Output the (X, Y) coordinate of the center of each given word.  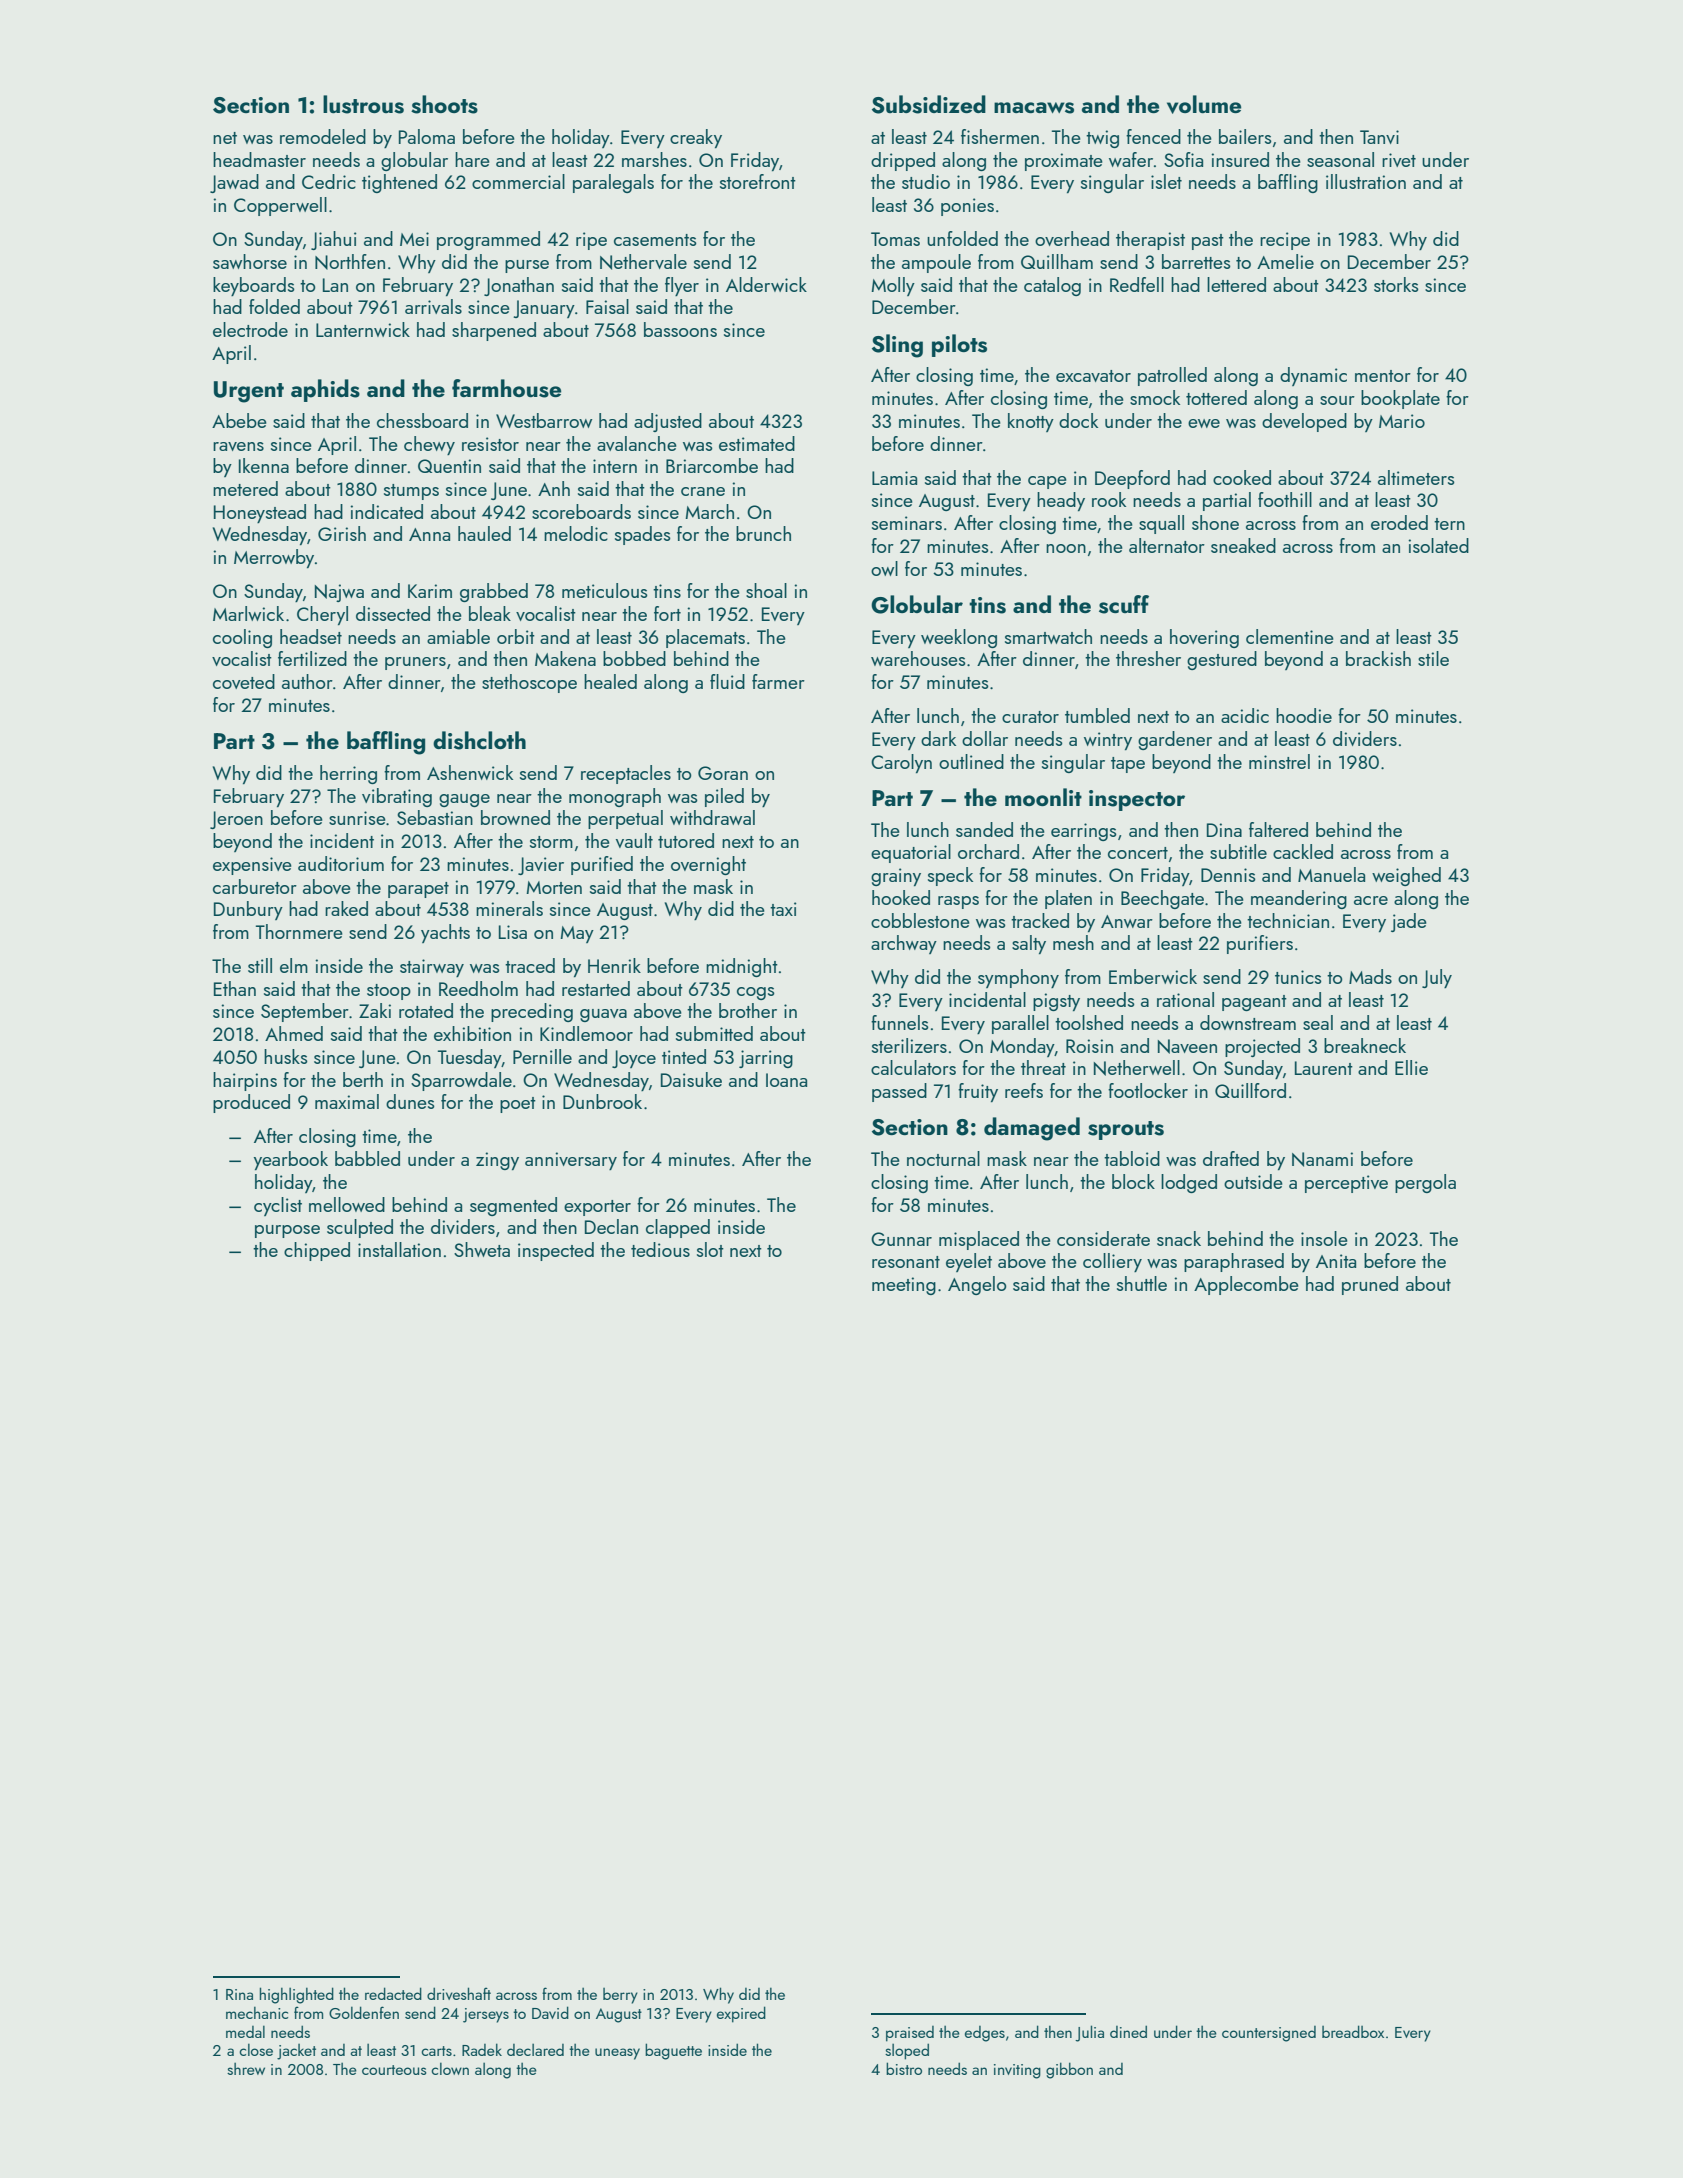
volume (1204, 104)
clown (450, 2068)
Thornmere (299, 931)
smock (1155, 397)
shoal (766, 590)
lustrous (363, 104)
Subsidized (929, 104)
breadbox (1353, 2031)
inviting (1017, 2071)
